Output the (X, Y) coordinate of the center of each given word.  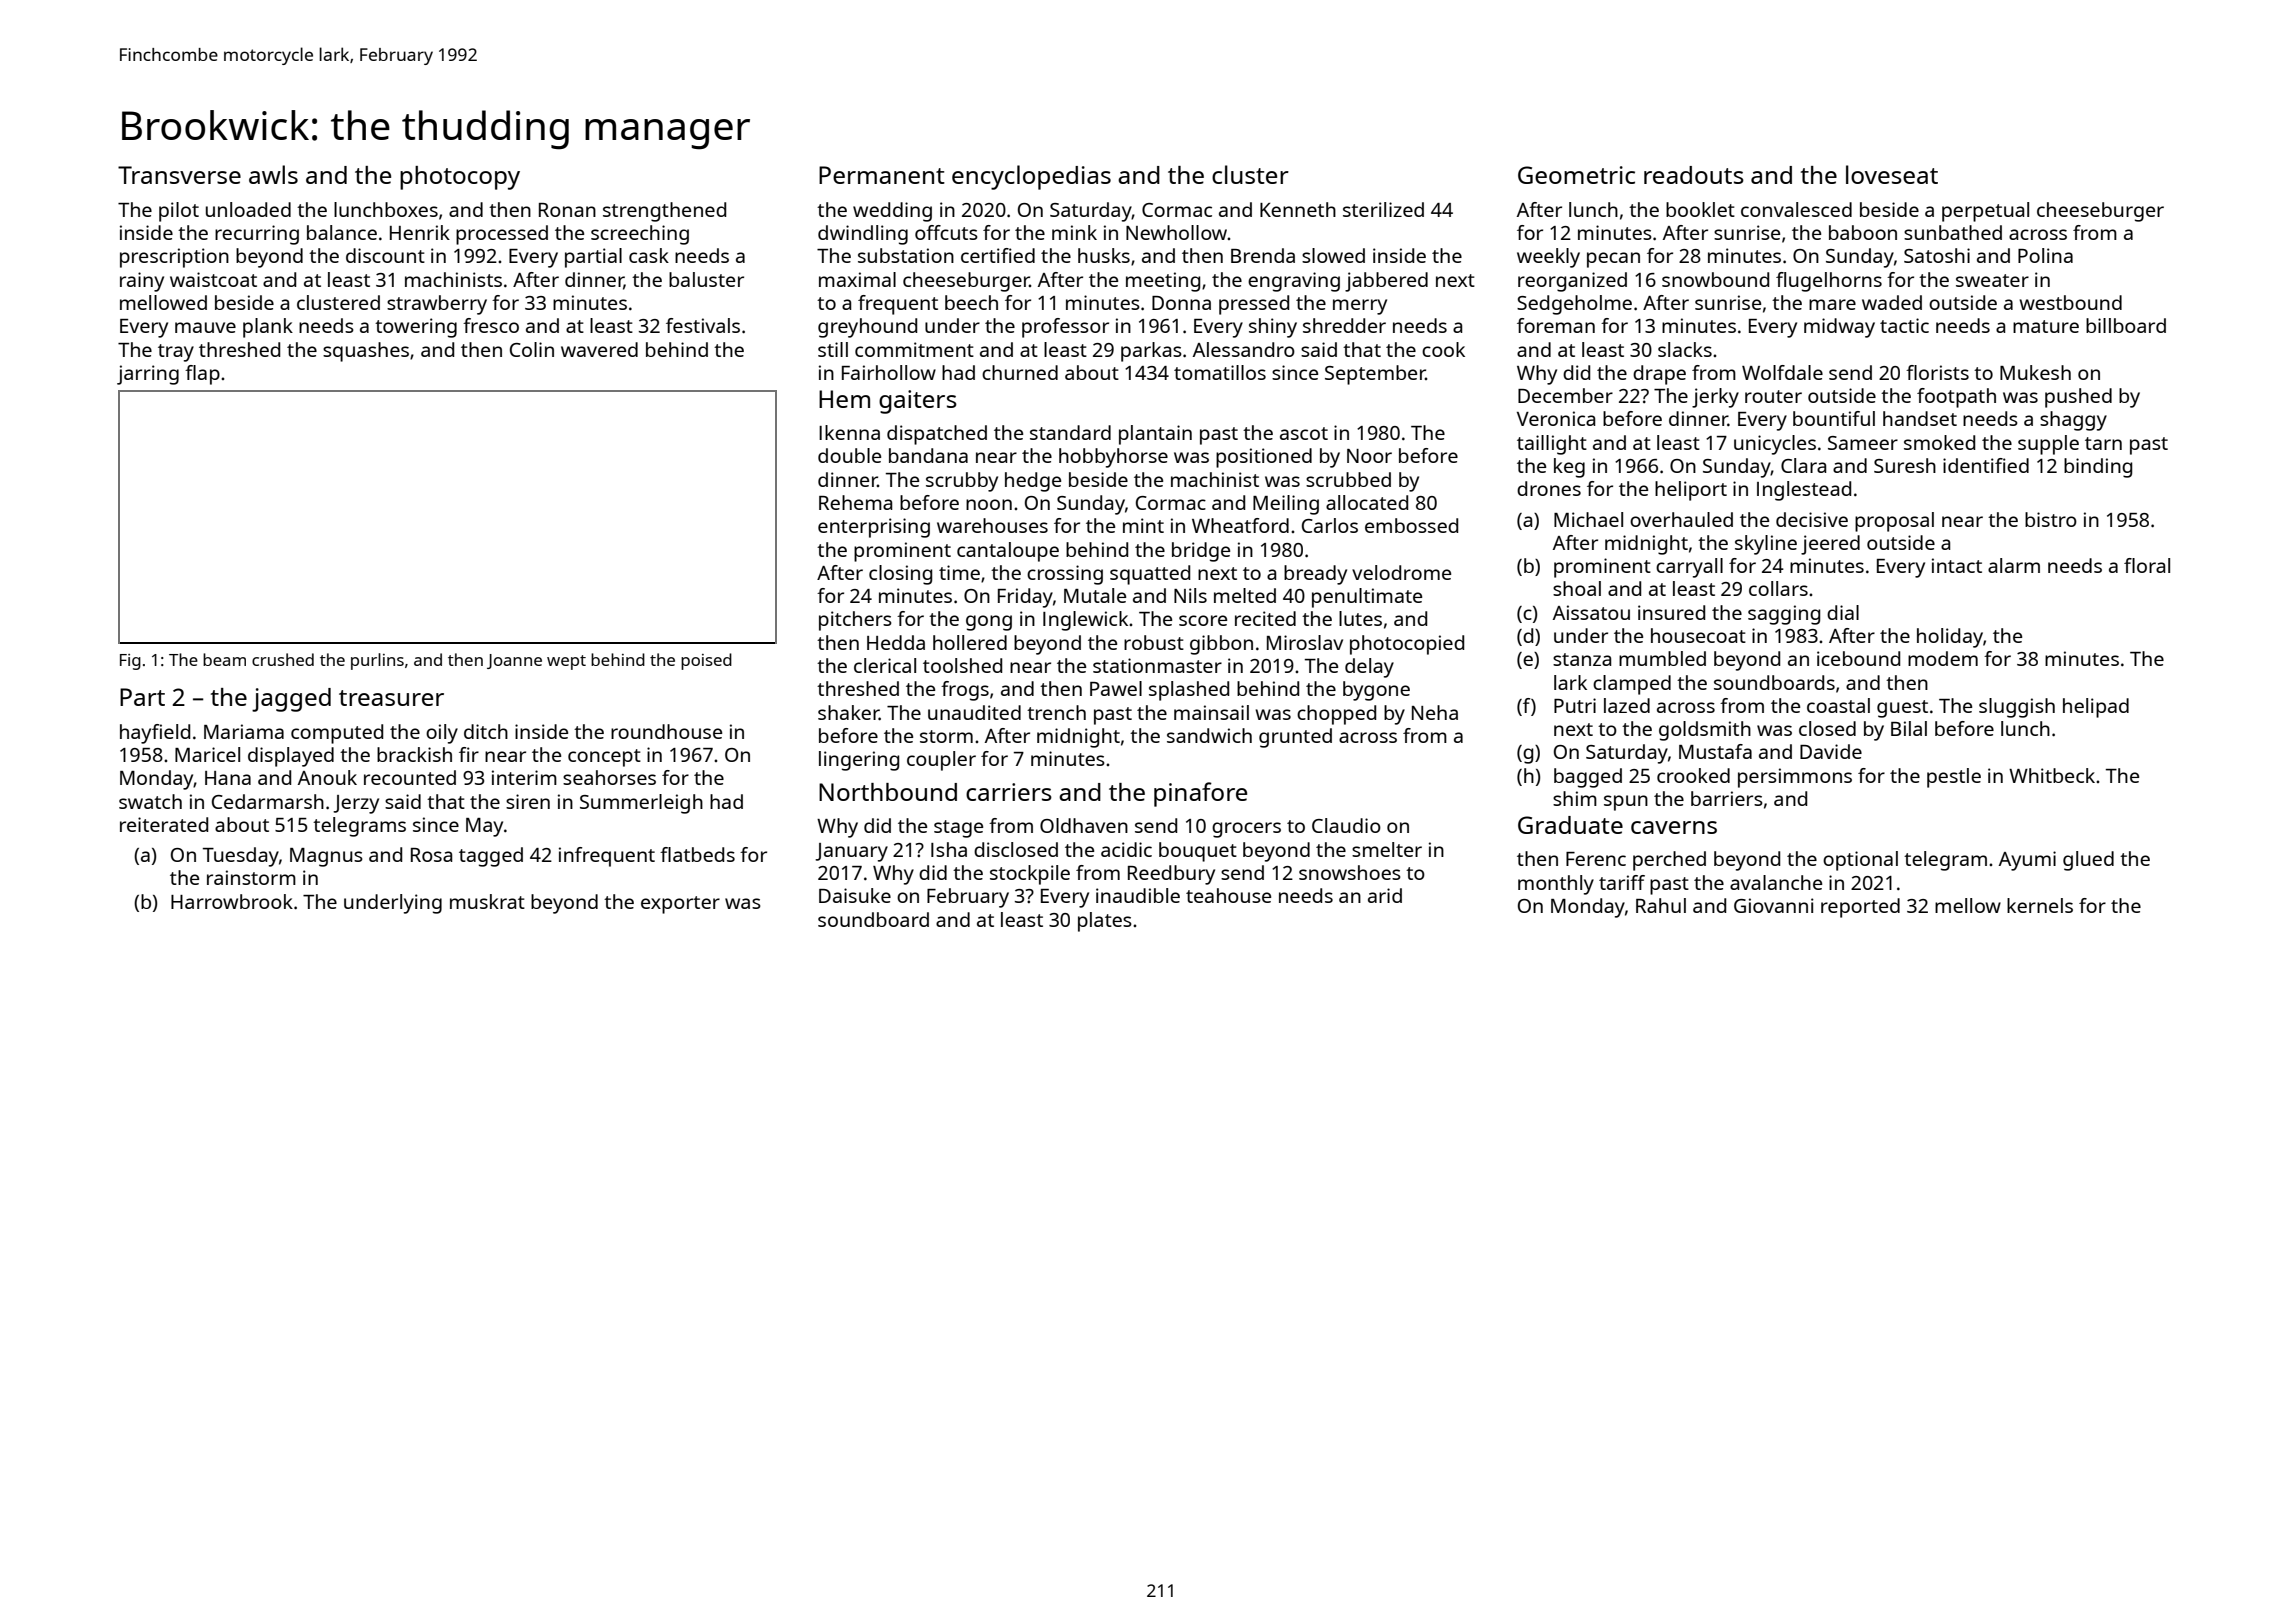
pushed (2078, 398)
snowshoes (1350, 872)
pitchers (855, 621)
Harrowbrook (232, 901)
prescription (174, 258)
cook (1443, 349)
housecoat (1698, 635)
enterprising (874, 528)
